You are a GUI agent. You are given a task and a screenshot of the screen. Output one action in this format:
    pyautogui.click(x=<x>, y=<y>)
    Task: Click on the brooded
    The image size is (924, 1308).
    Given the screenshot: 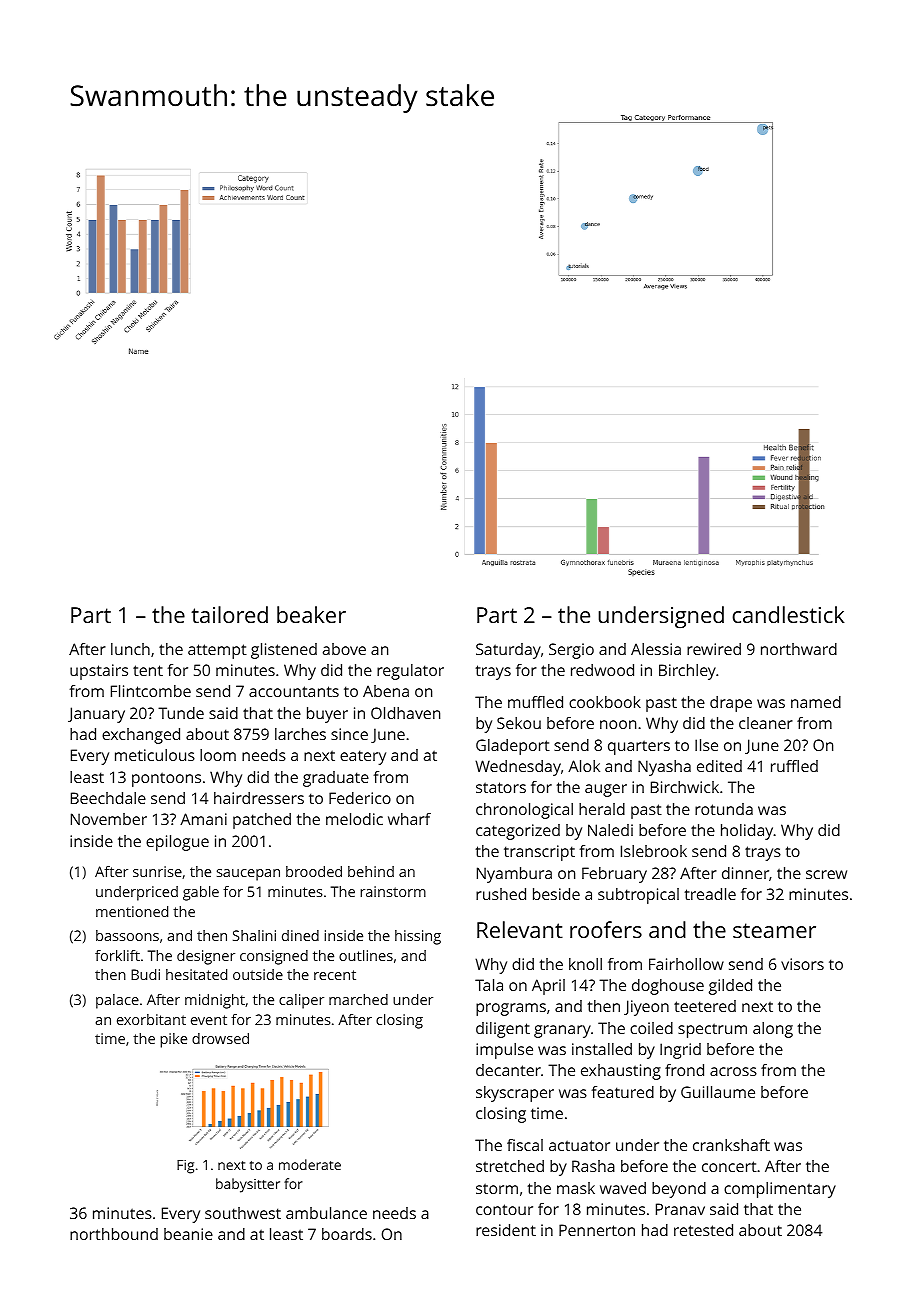 What is the action you would take?
    pyautogui.click(x=314, y=871)
